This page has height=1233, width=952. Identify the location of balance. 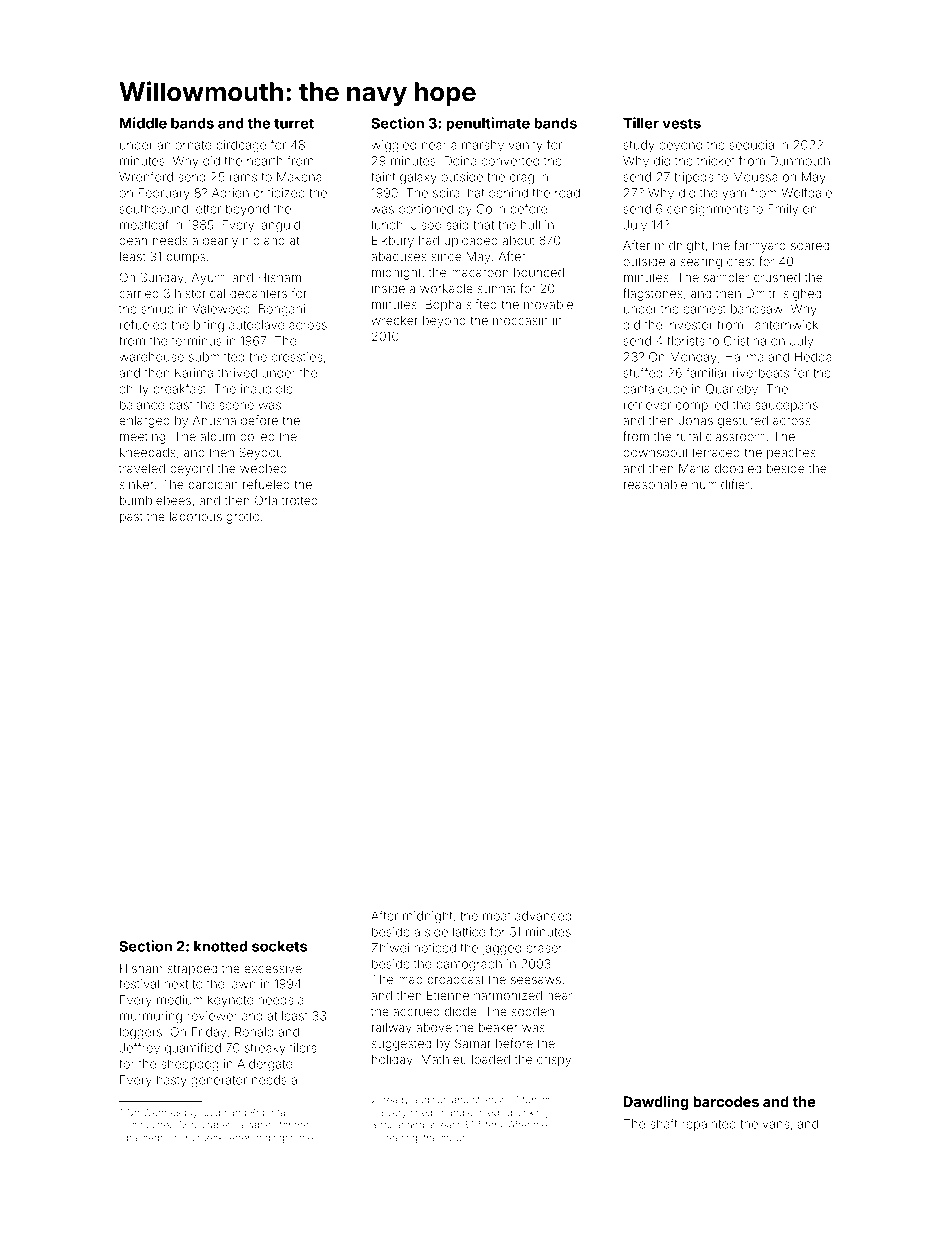
(142, 405).
